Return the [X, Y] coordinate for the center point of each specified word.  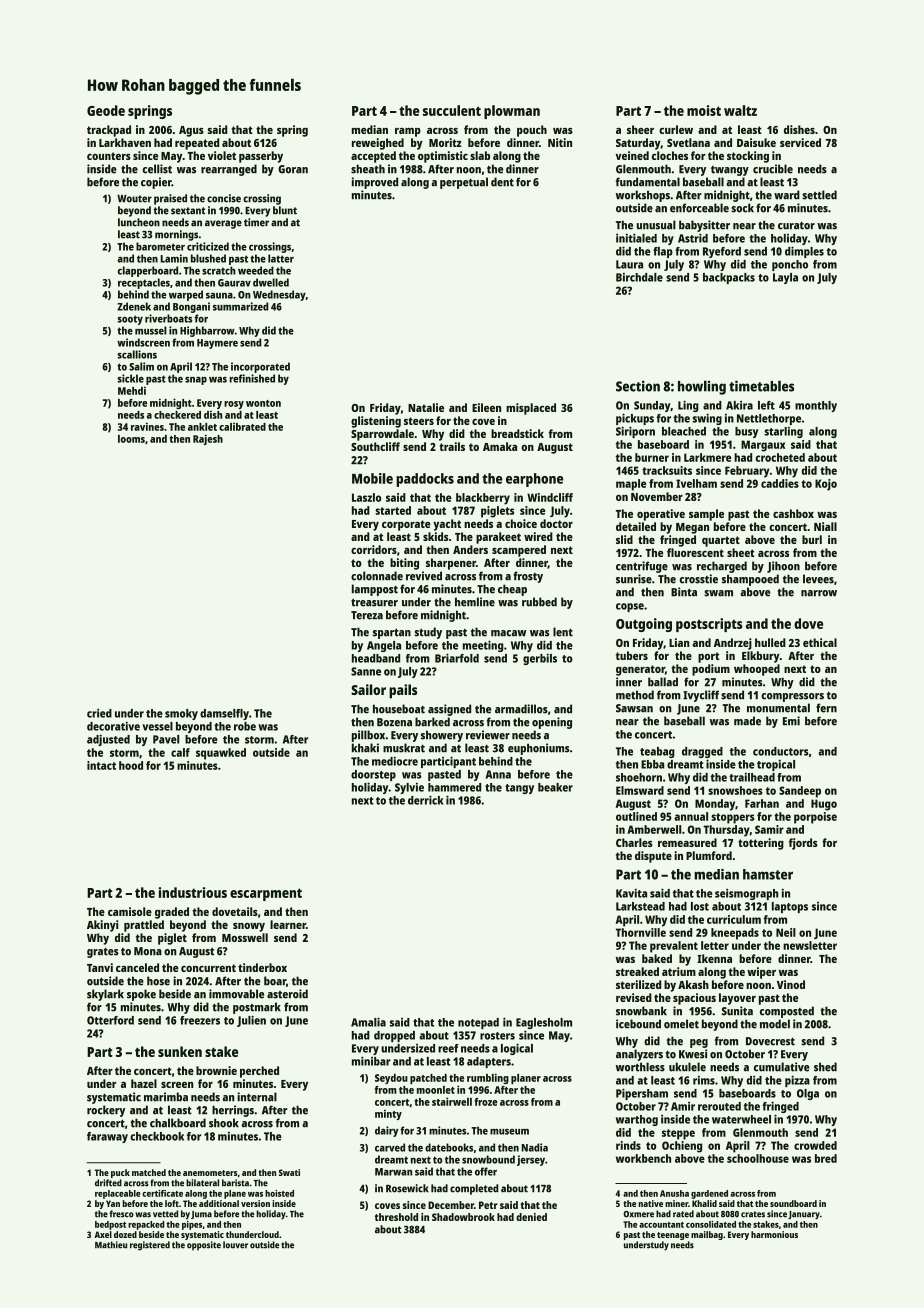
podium [711, 670]
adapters [489, 1062]
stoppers [733, 818]
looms [131, 439]
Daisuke [756, 142]
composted [787, 1012]
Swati [289, 1172]
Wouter [134, 199]
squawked [221, 754]
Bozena [394, 722]
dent [502, 182]
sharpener [451, 564]
